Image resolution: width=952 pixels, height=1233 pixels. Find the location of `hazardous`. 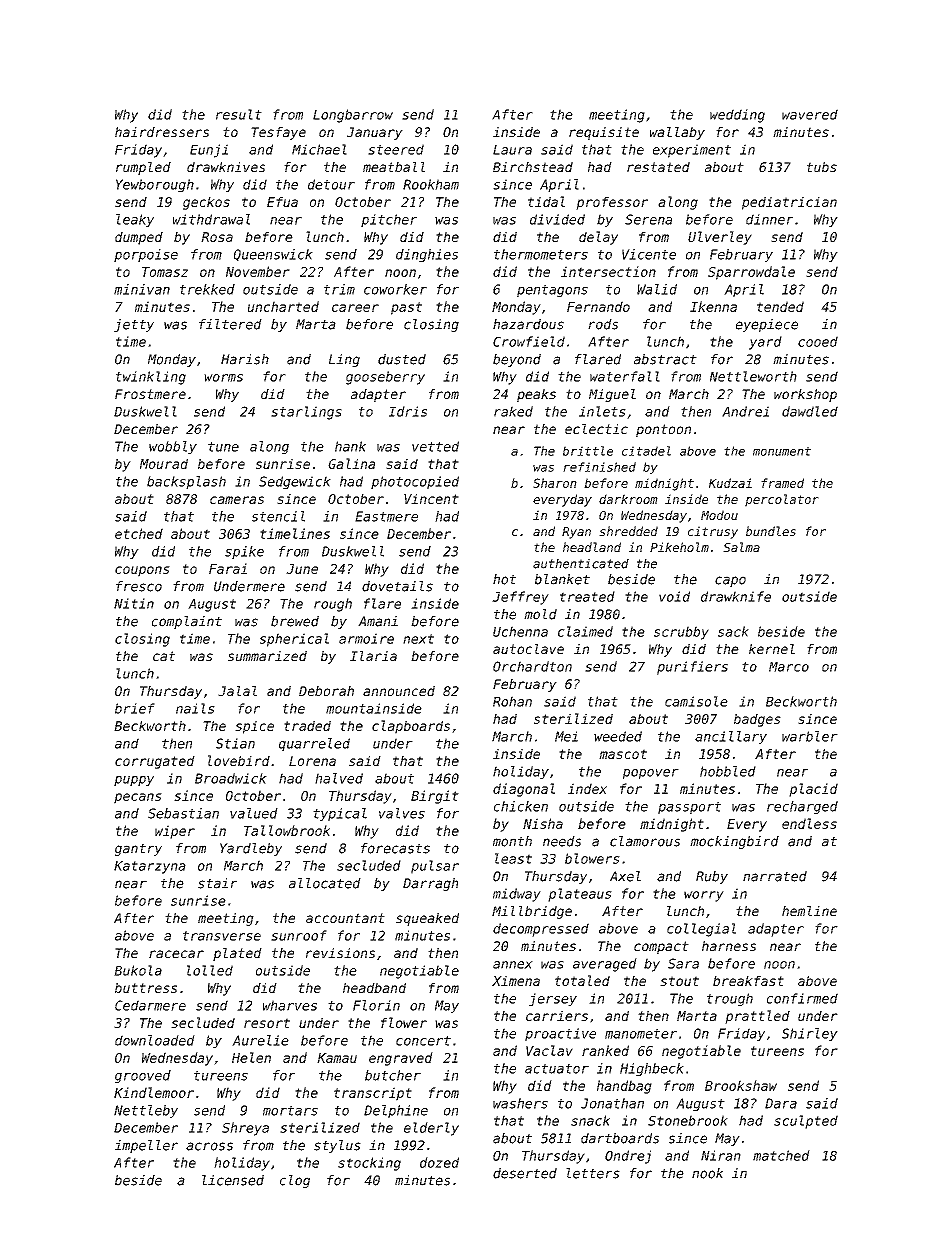

hazardous is located at coordinates (528, 324).
